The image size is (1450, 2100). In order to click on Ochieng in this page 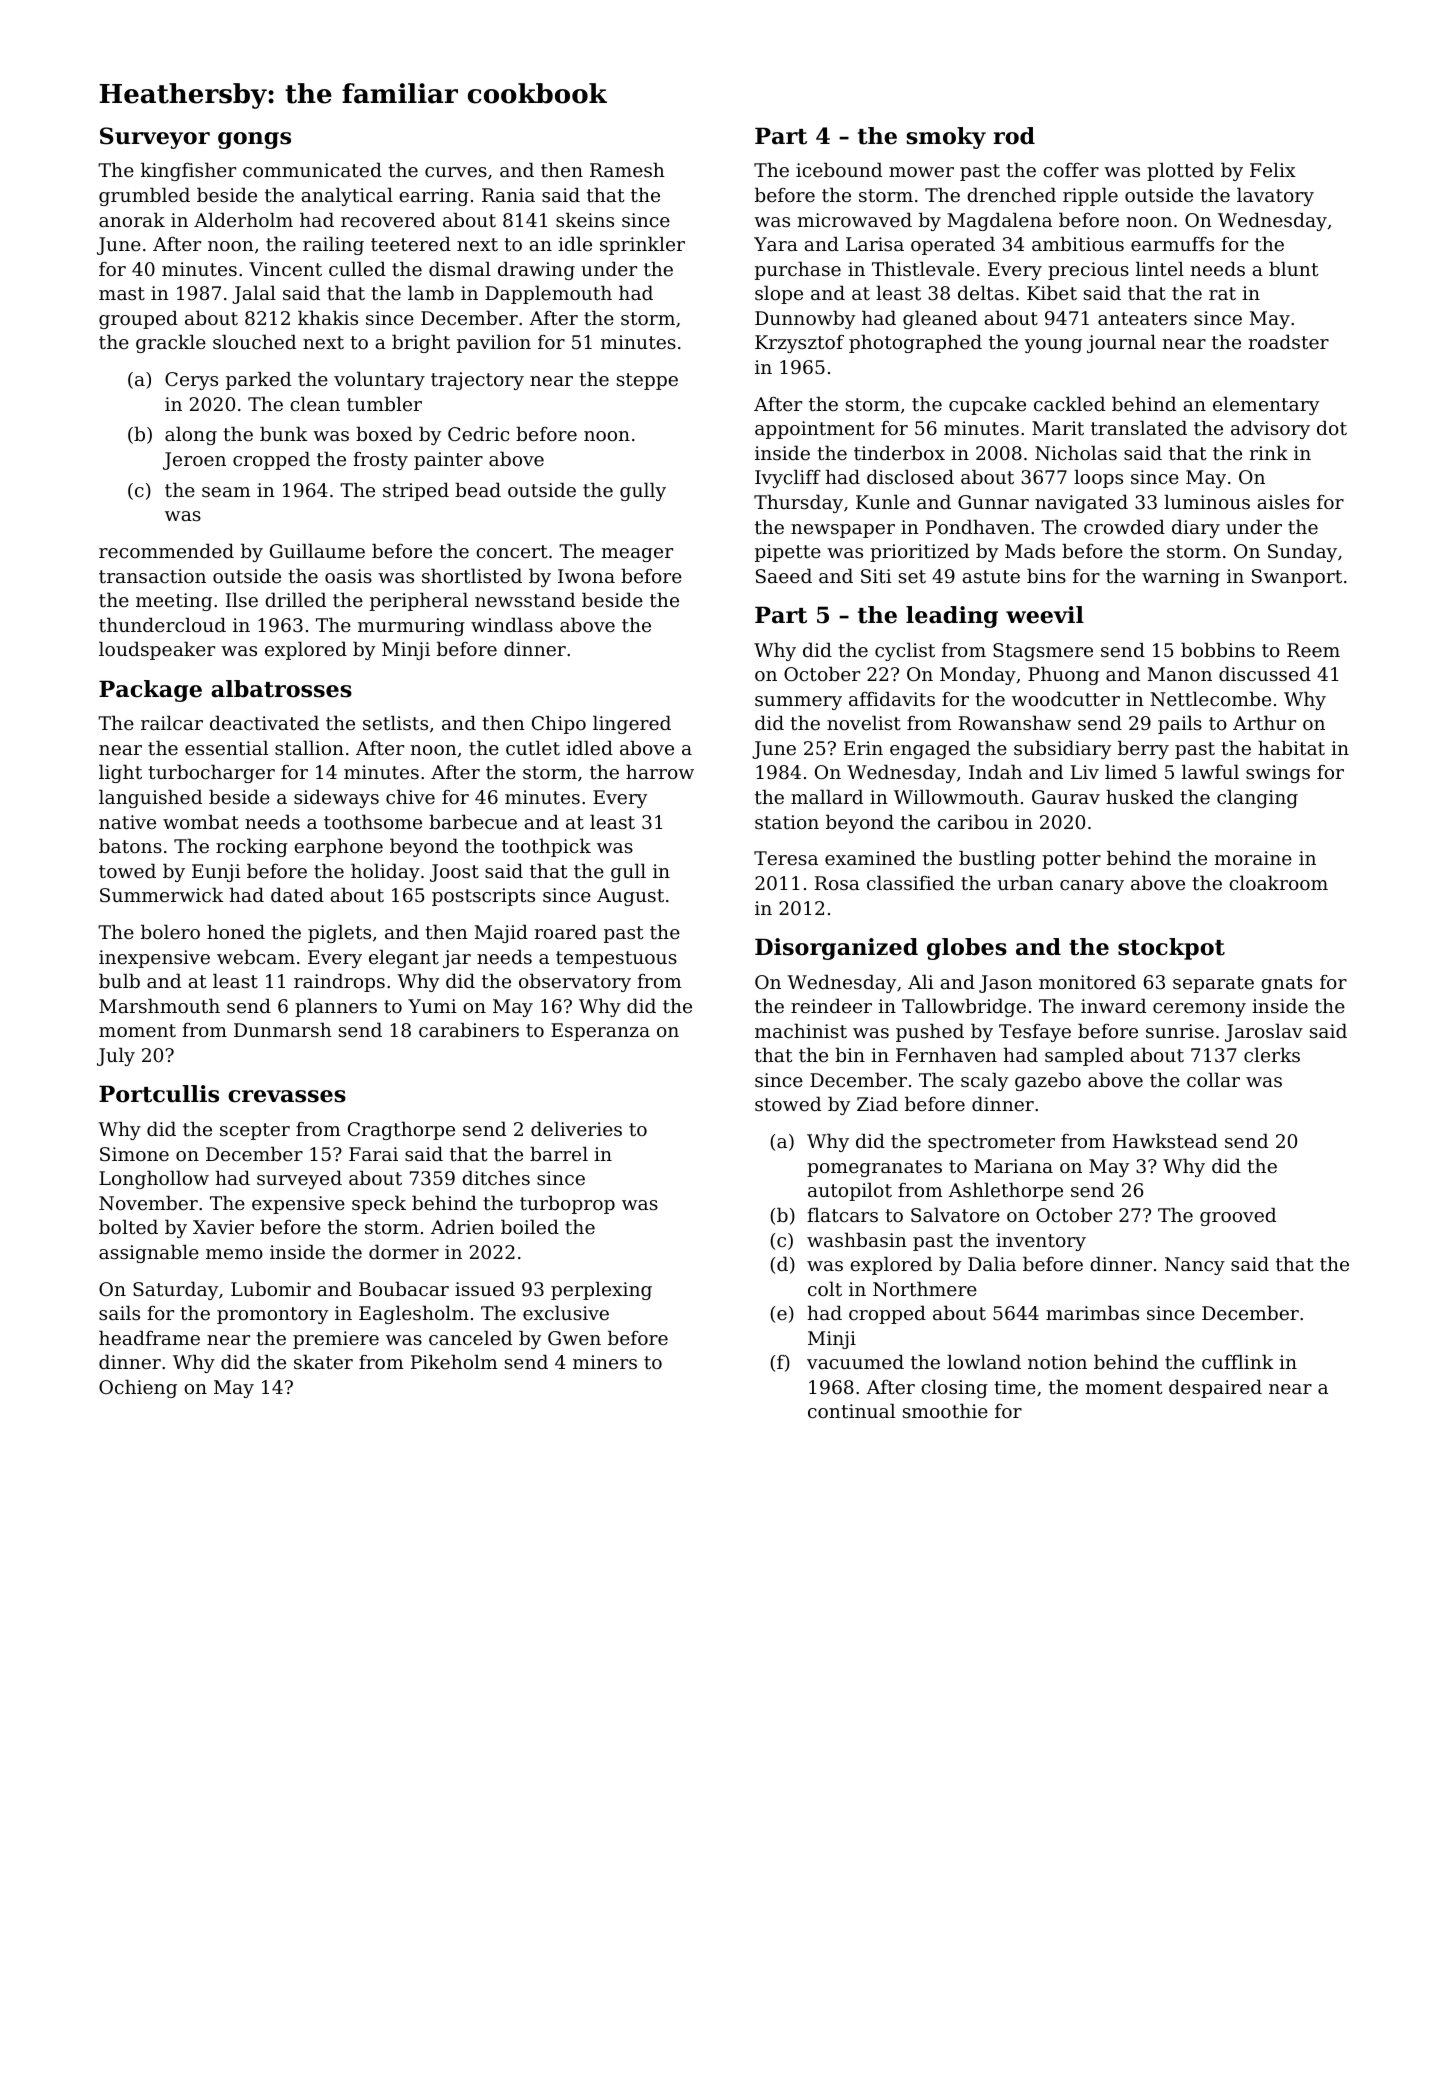, I will do `click(138, 1388)`.
